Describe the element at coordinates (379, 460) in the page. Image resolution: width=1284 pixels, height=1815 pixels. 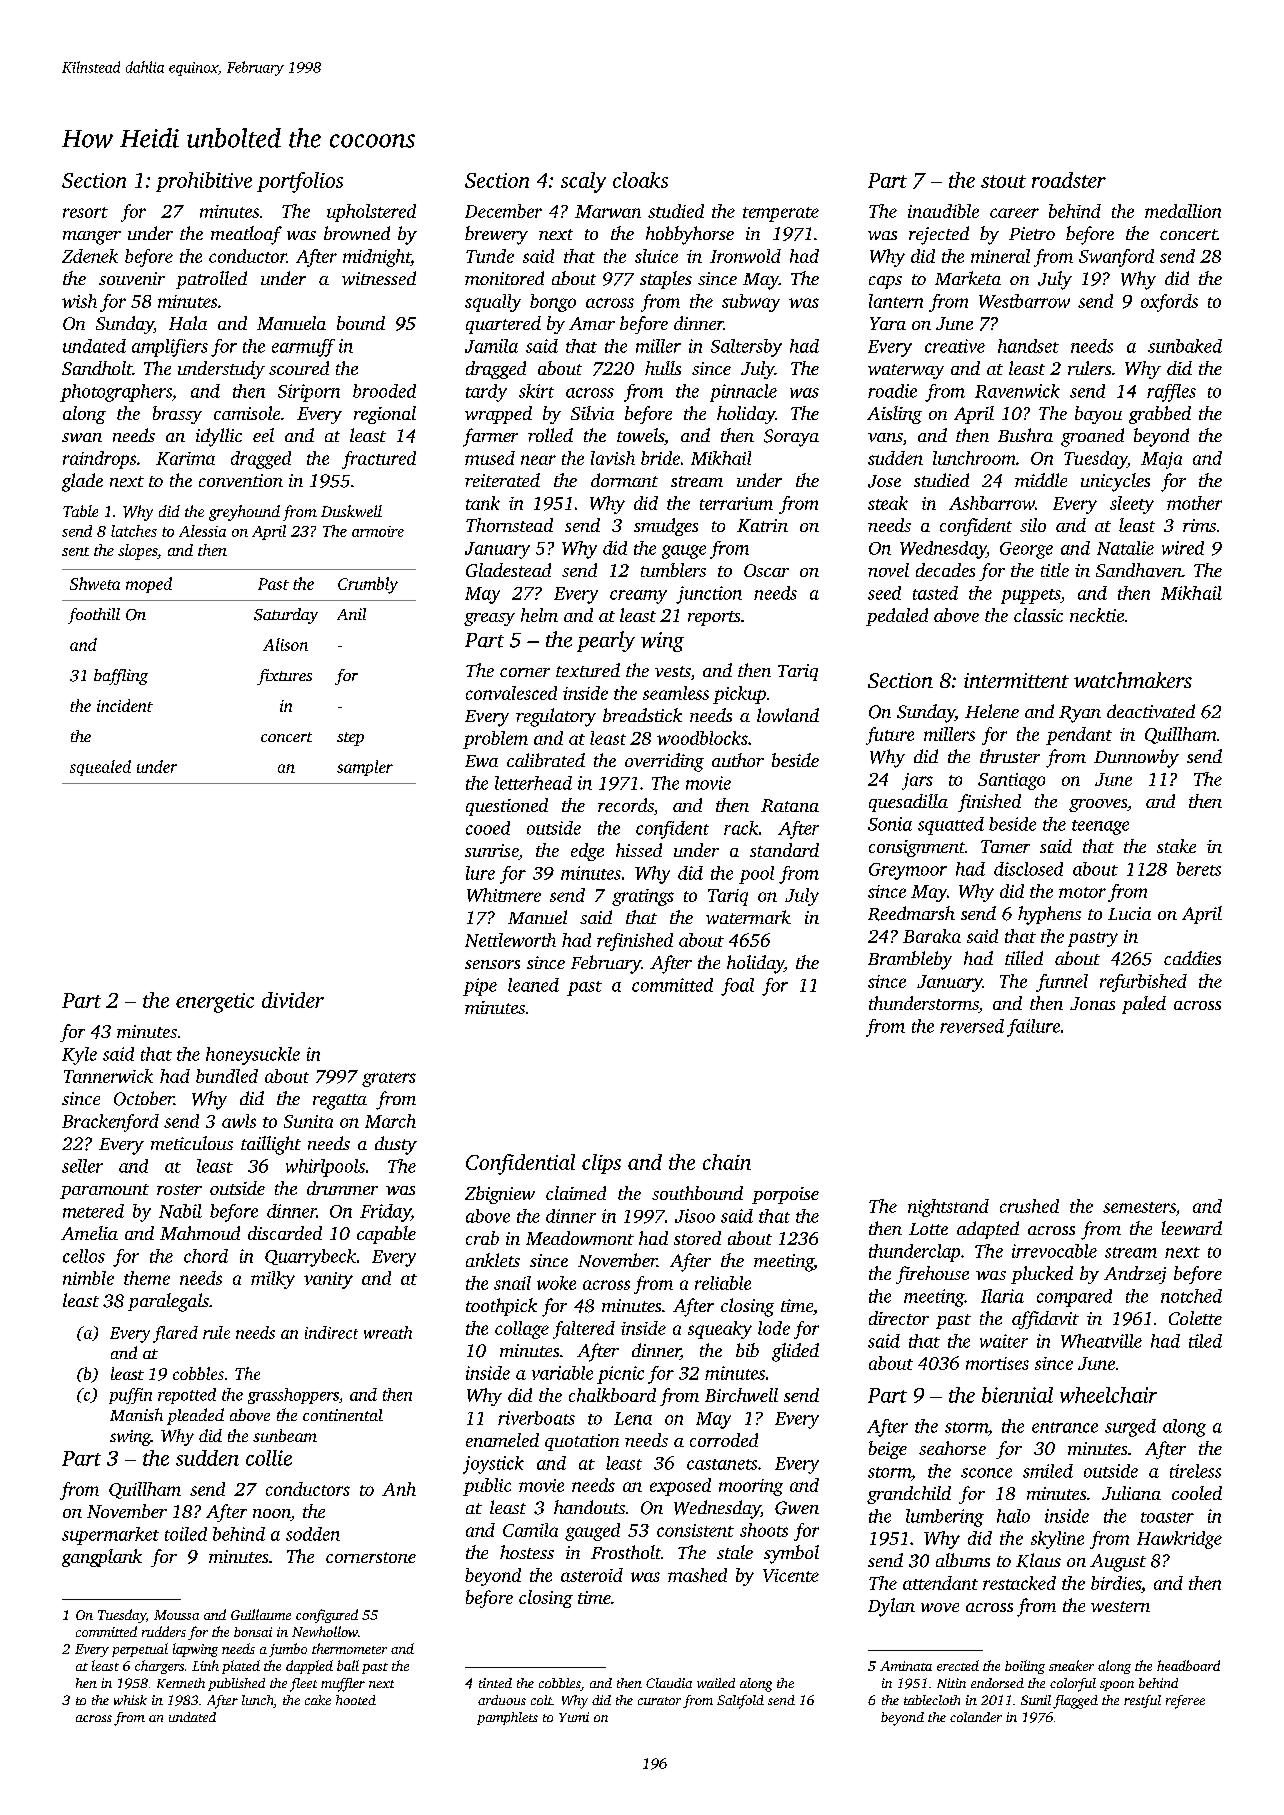
I see `fractured` at that location.
